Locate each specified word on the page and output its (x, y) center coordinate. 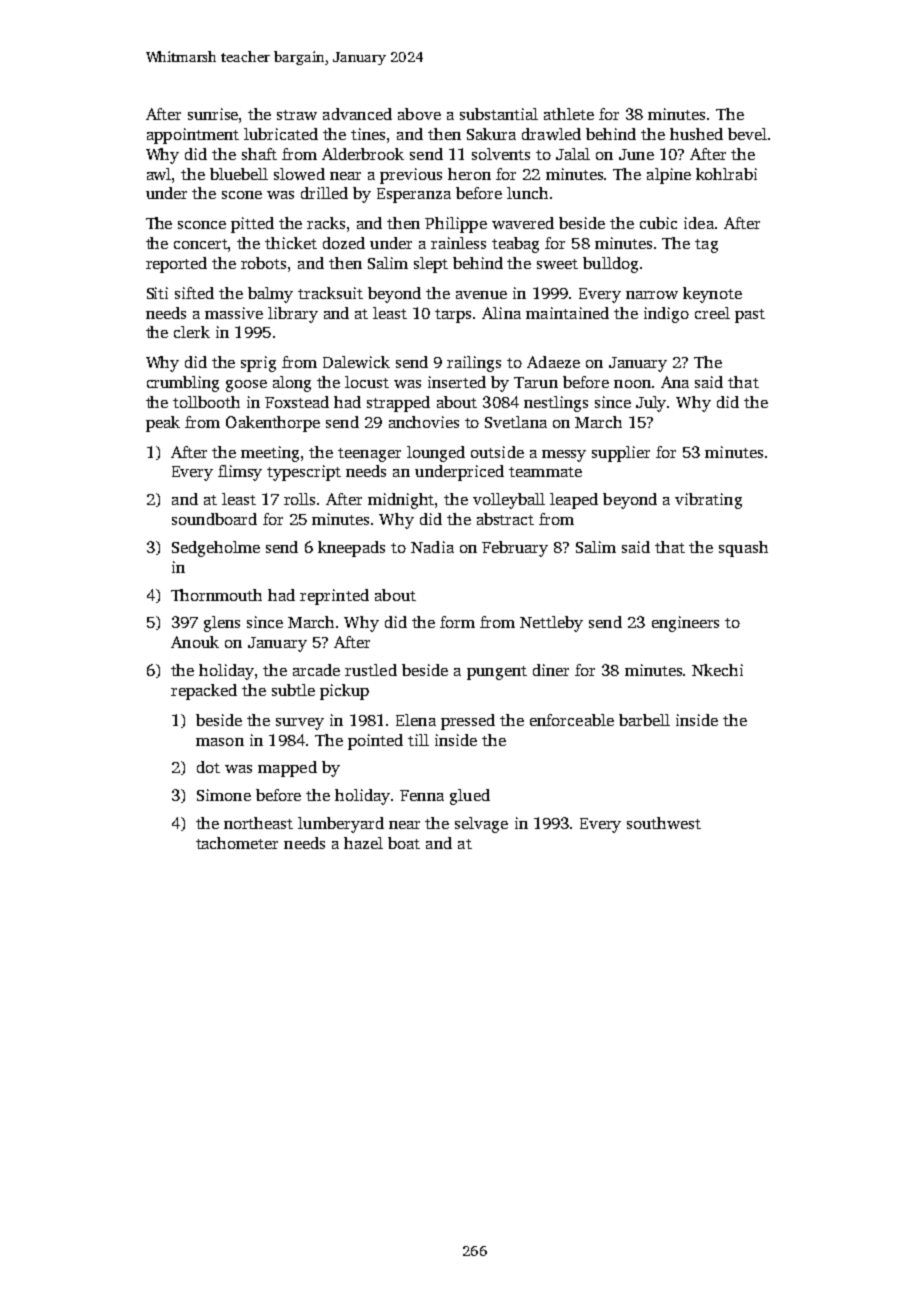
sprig (258, 364)
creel (712, 313)
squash (743, 549)
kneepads (351, 549)
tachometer (237, 843)
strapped (398, 404)
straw (297, 115)
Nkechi (717, 670)
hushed (696, 134)
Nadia (432, 547)
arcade (316, 670)
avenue (481, 295)
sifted (194, 293)
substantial (499, 114)
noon (632, 384)
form (457, 622)
